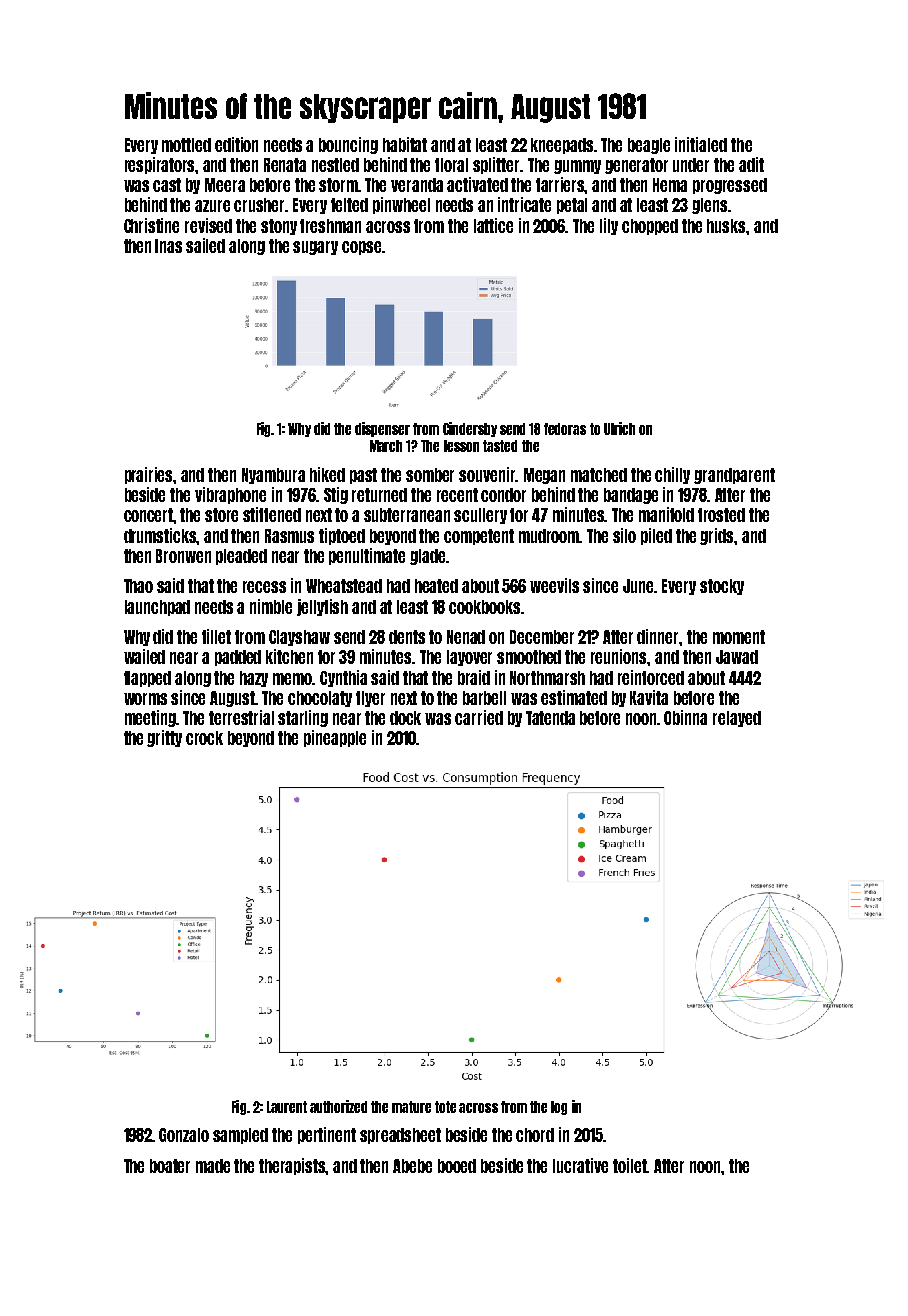  What do you see at coordinates (144, 656) in the screenshot?
I see `wailed` at bounding box center [144, 656].
